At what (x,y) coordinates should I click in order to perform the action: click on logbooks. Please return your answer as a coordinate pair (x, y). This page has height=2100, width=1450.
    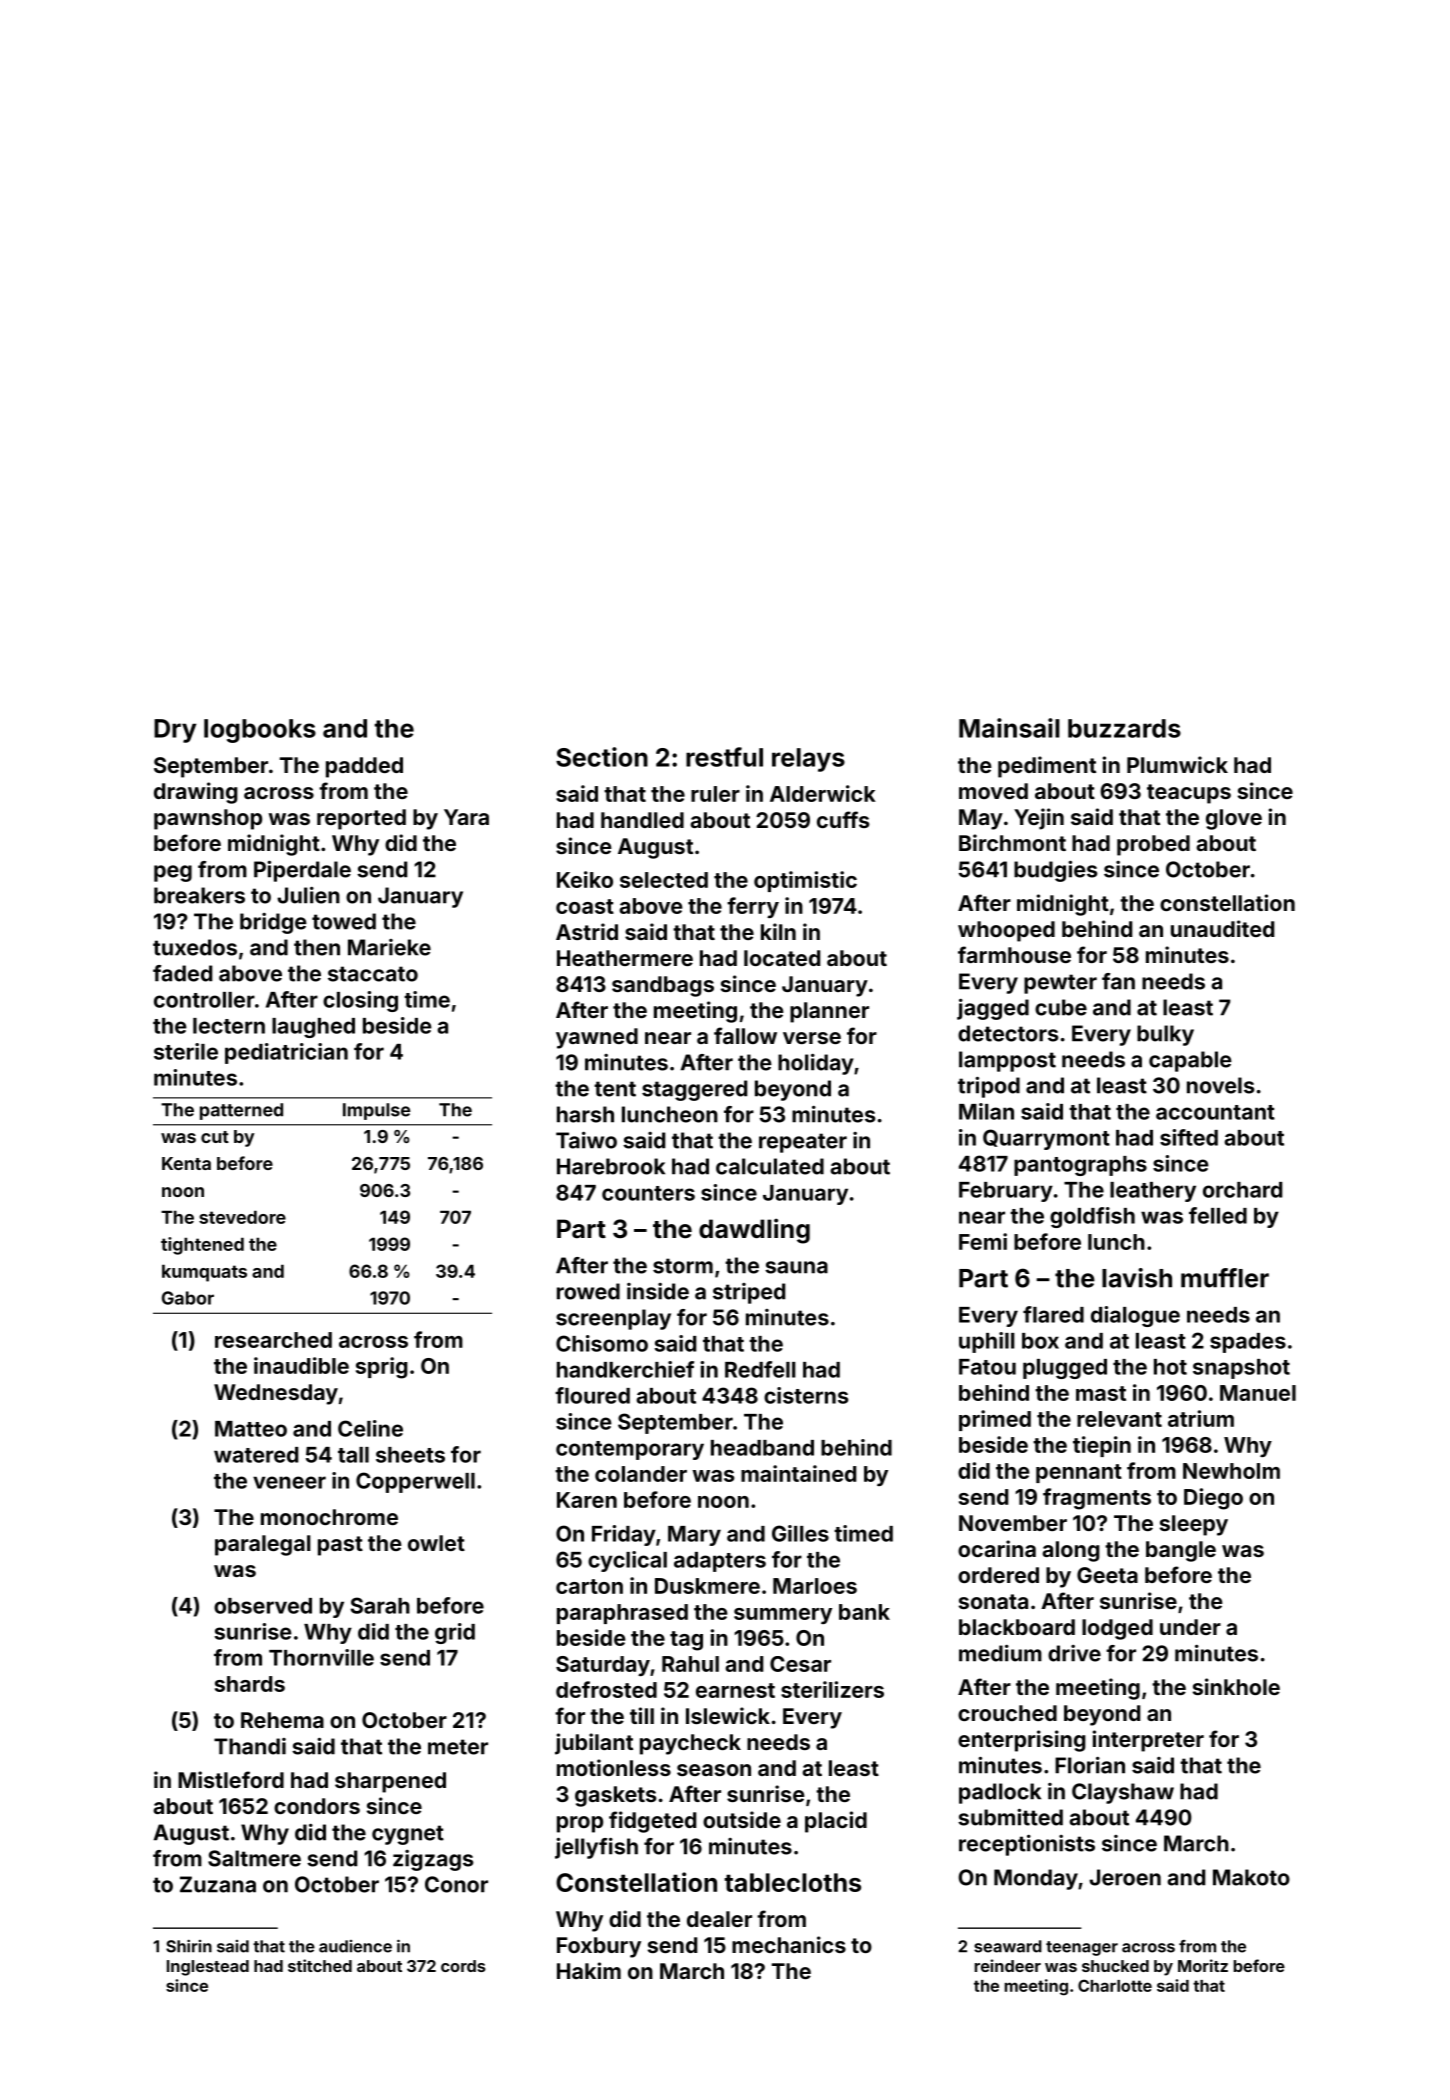
    Looking at the image, I should click on (260, 731).
